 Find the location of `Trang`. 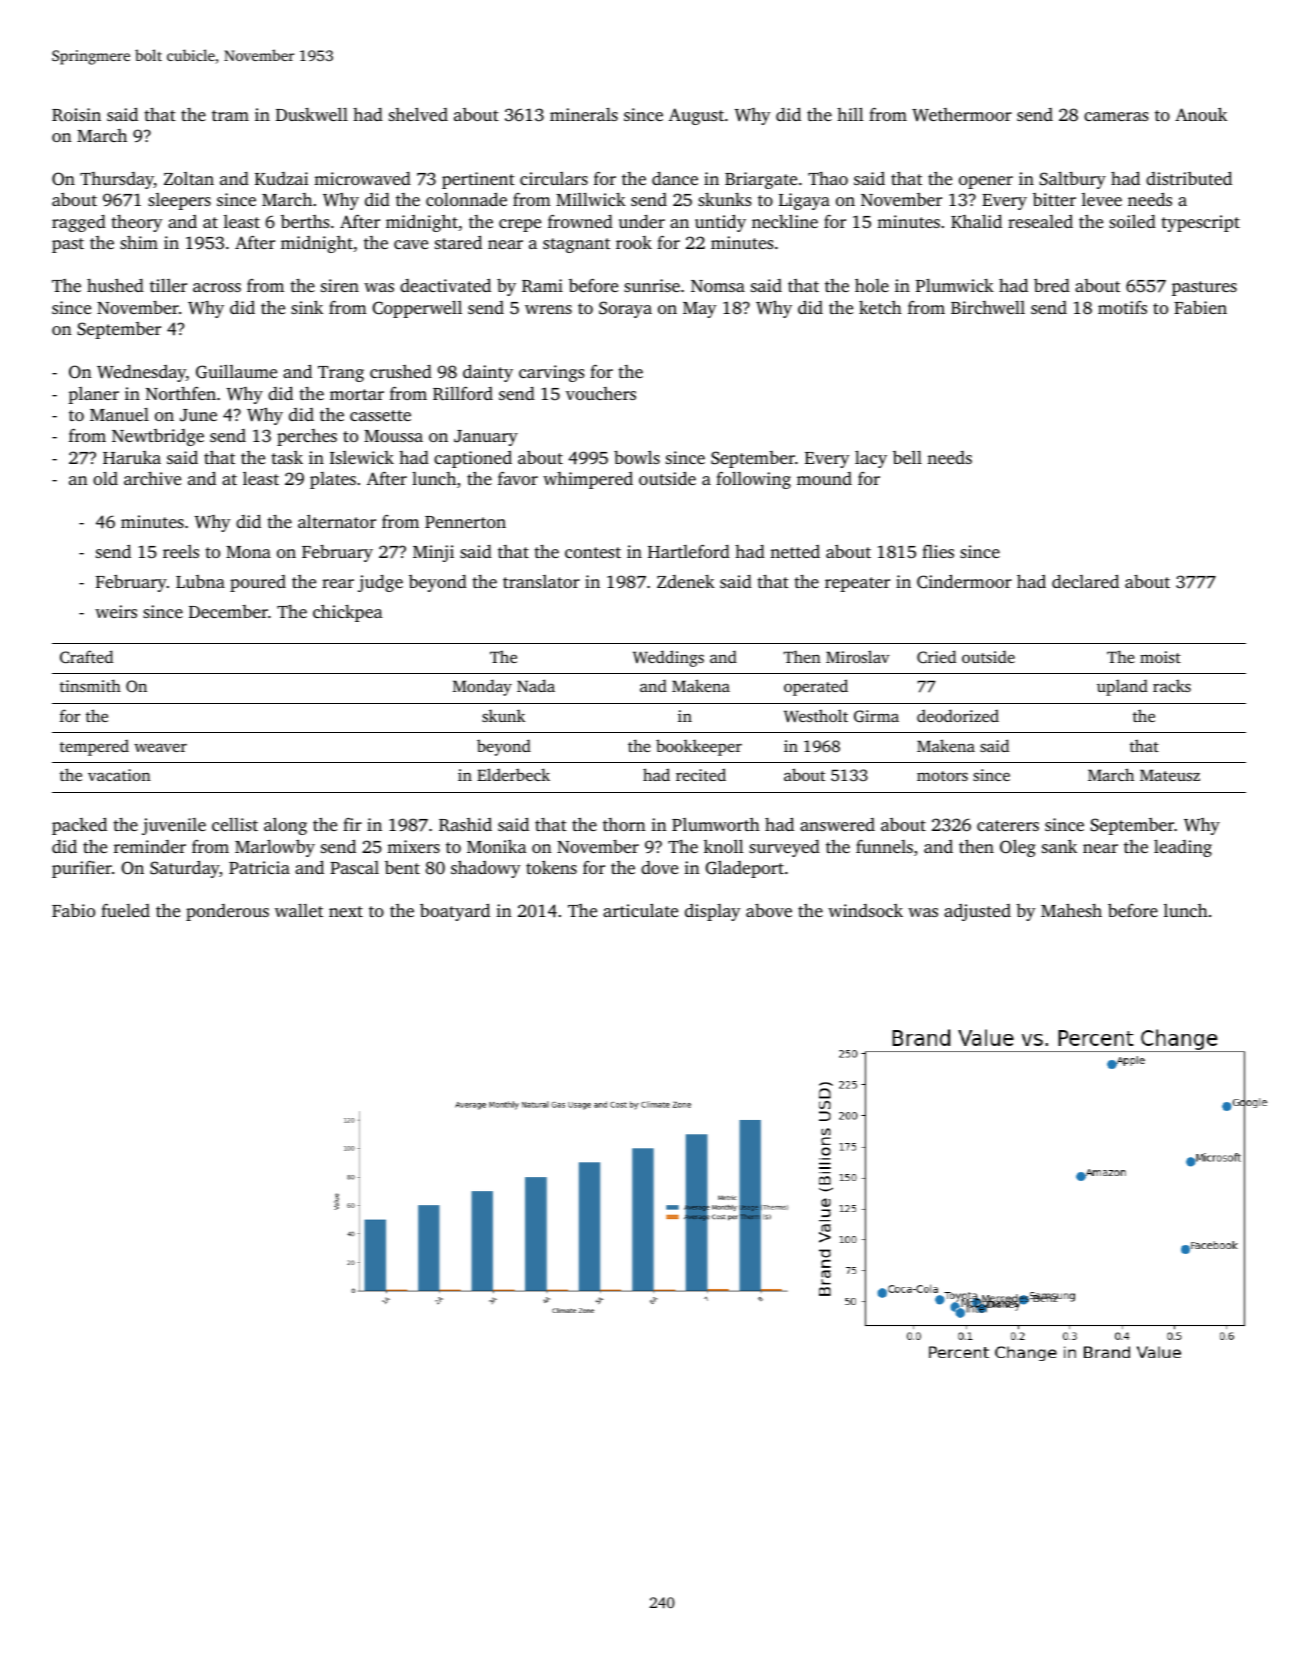

Trang is located at coordinates (341, 374).
